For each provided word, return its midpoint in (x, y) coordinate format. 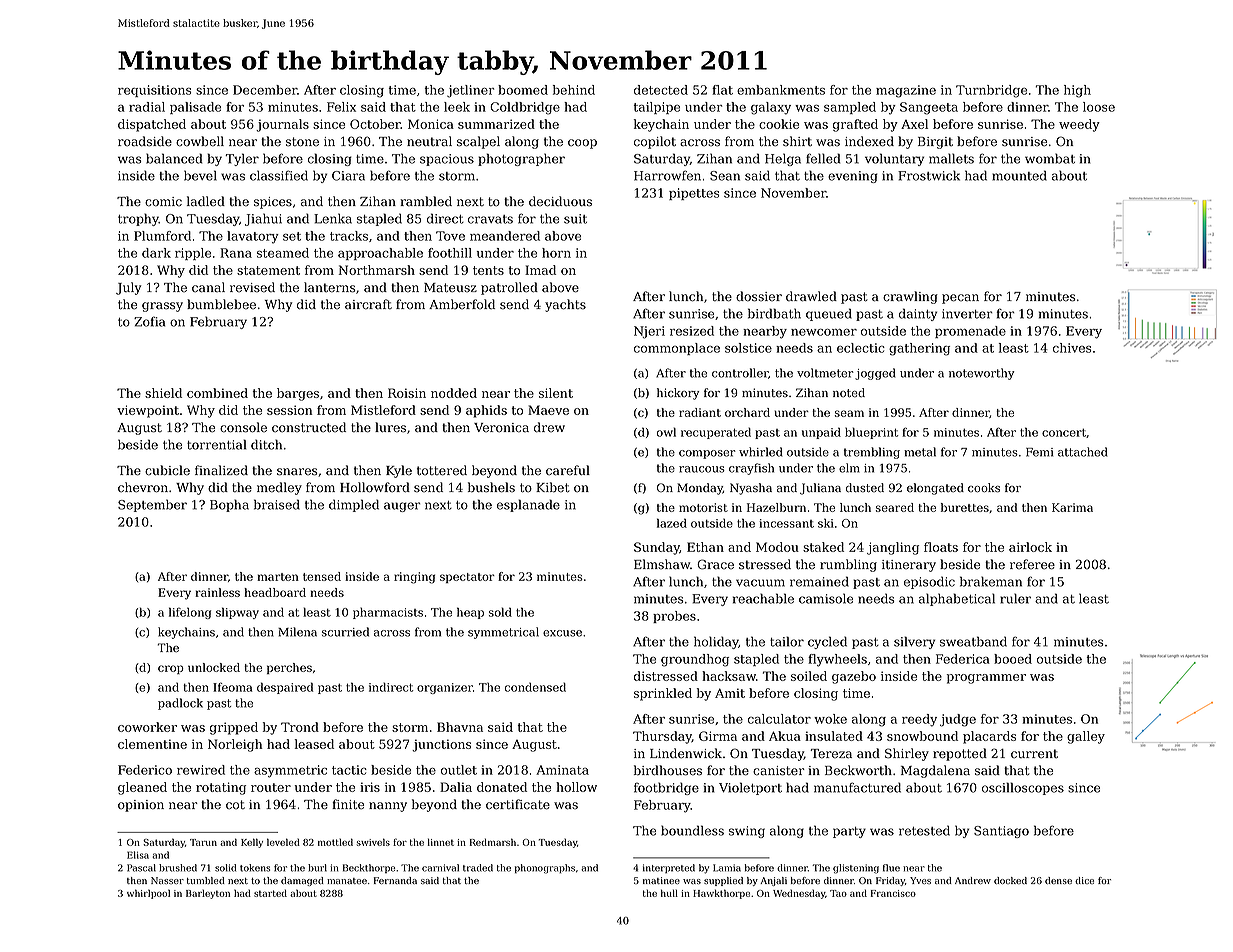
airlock (1030, 547)
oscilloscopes (1023, 788)
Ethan (705, 547)
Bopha (229, 505)
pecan (960, 299)
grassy (162, 307)
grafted (855, 125)
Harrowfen (667, 175)
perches (289, 668)
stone (302, 142)
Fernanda (395, 880)
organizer (445, 688)
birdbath (774, 313)
